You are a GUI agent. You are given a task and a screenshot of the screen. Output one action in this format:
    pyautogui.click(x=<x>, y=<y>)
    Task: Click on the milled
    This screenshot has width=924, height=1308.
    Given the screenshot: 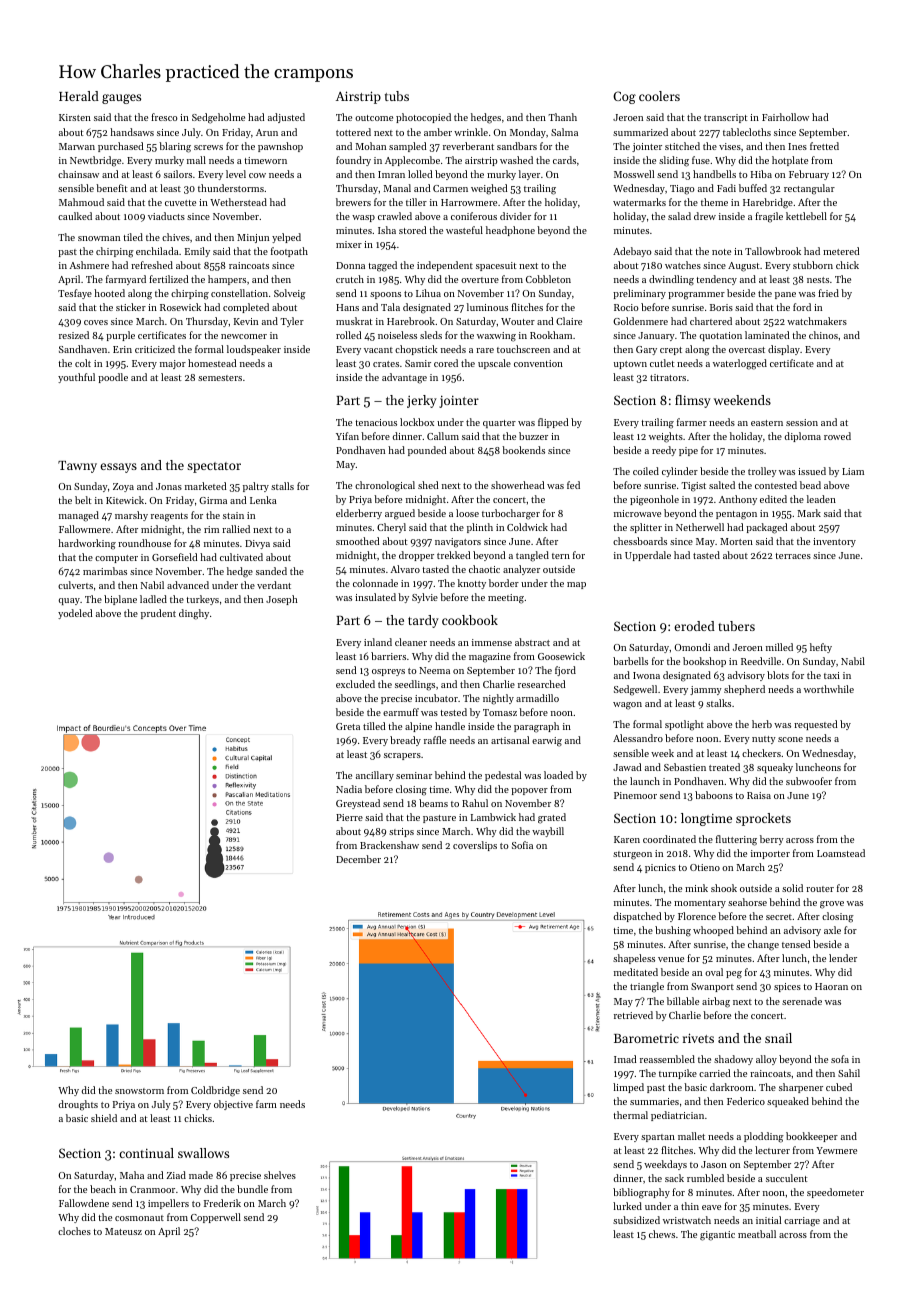 What is the action you would take?
    pyautogui.click(x=779, y=647)
